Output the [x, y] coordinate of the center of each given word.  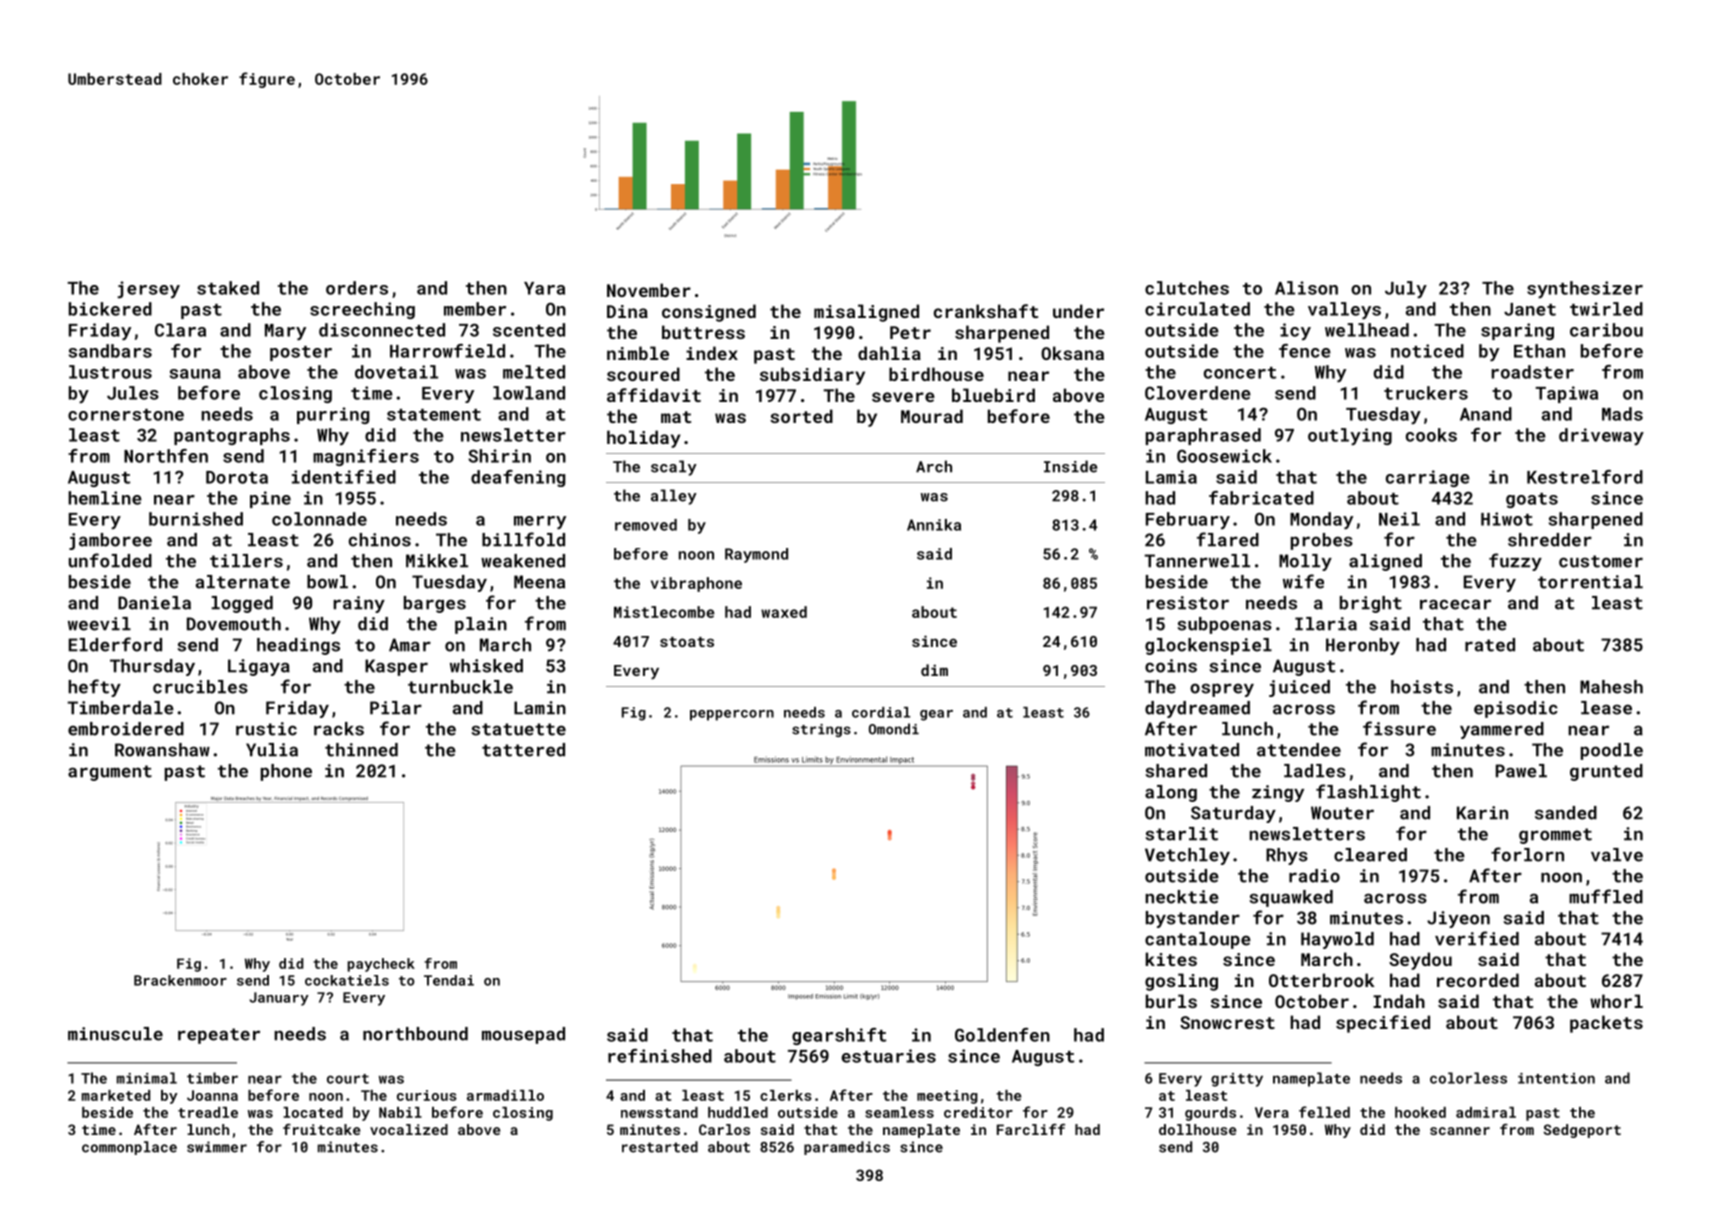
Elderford [115, 644]
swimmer [217, 1147]
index [712, 353]
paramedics [847, 1148]
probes [1322, 541]
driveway [1601, 437]
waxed [784, 612]
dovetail [396, 372]
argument [110, 773]
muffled [1606, 896]
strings [821, 730]
